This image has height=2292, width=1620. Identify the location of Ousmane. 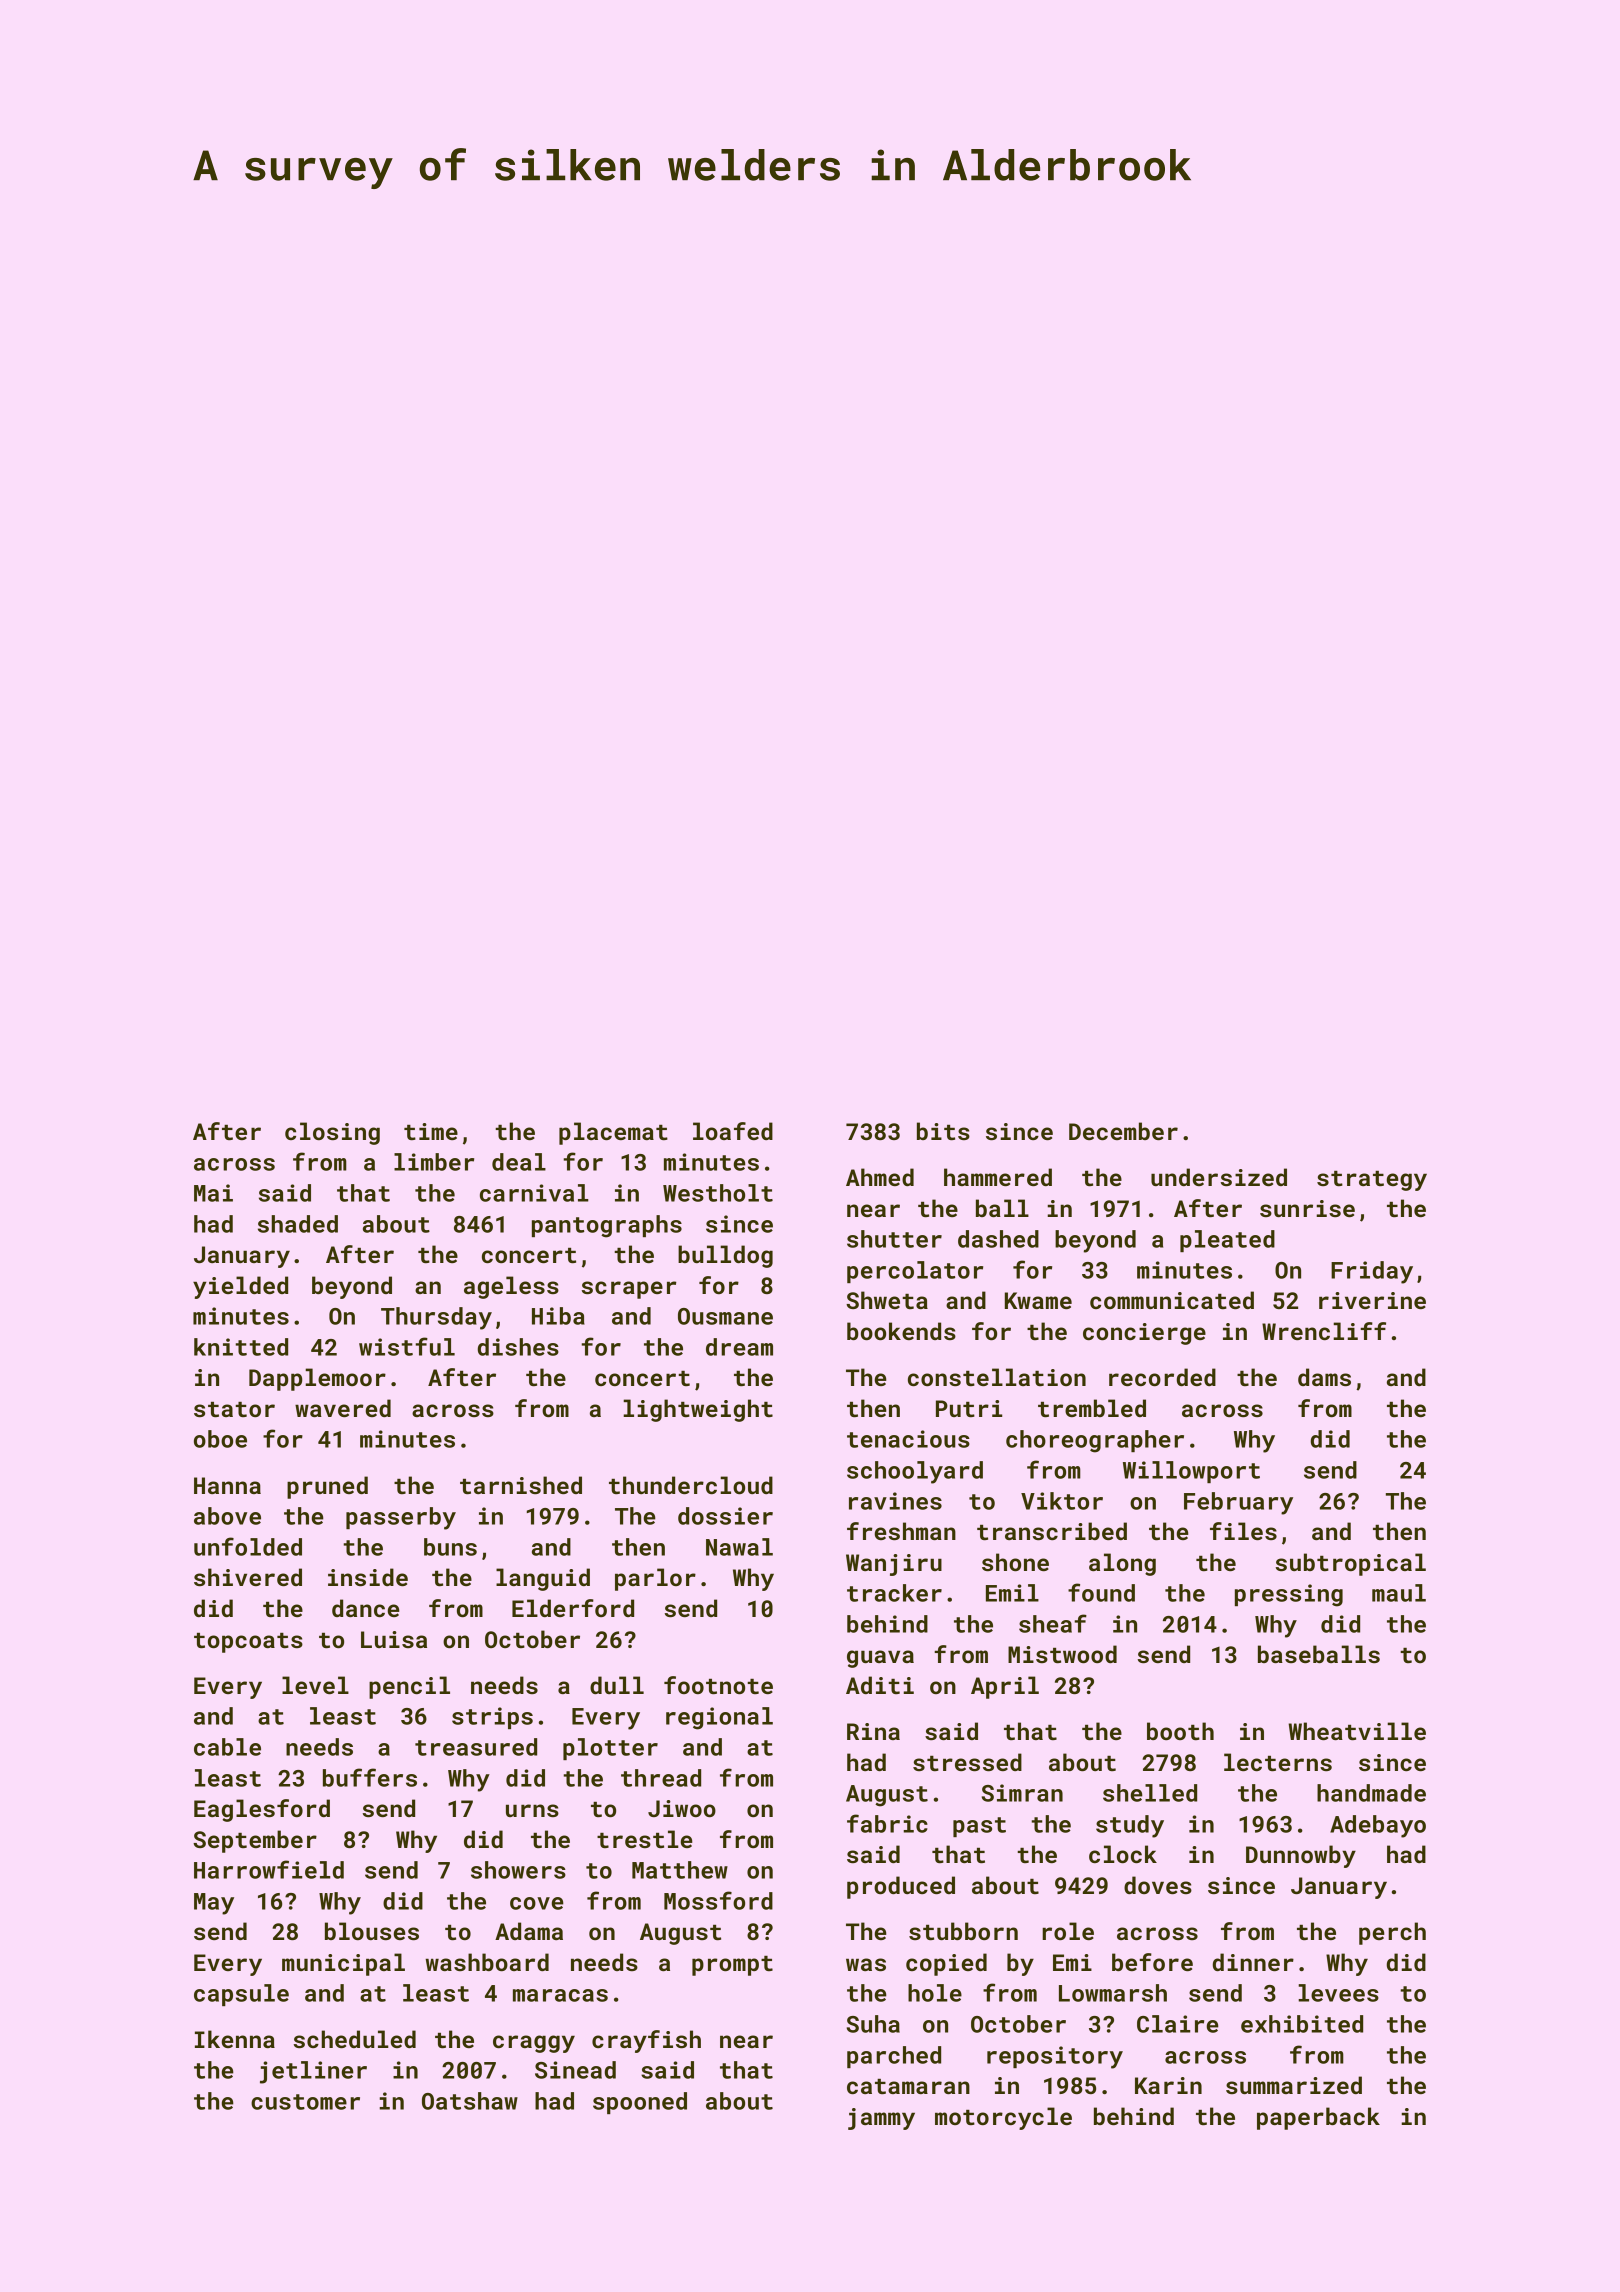
(725, 1316).
